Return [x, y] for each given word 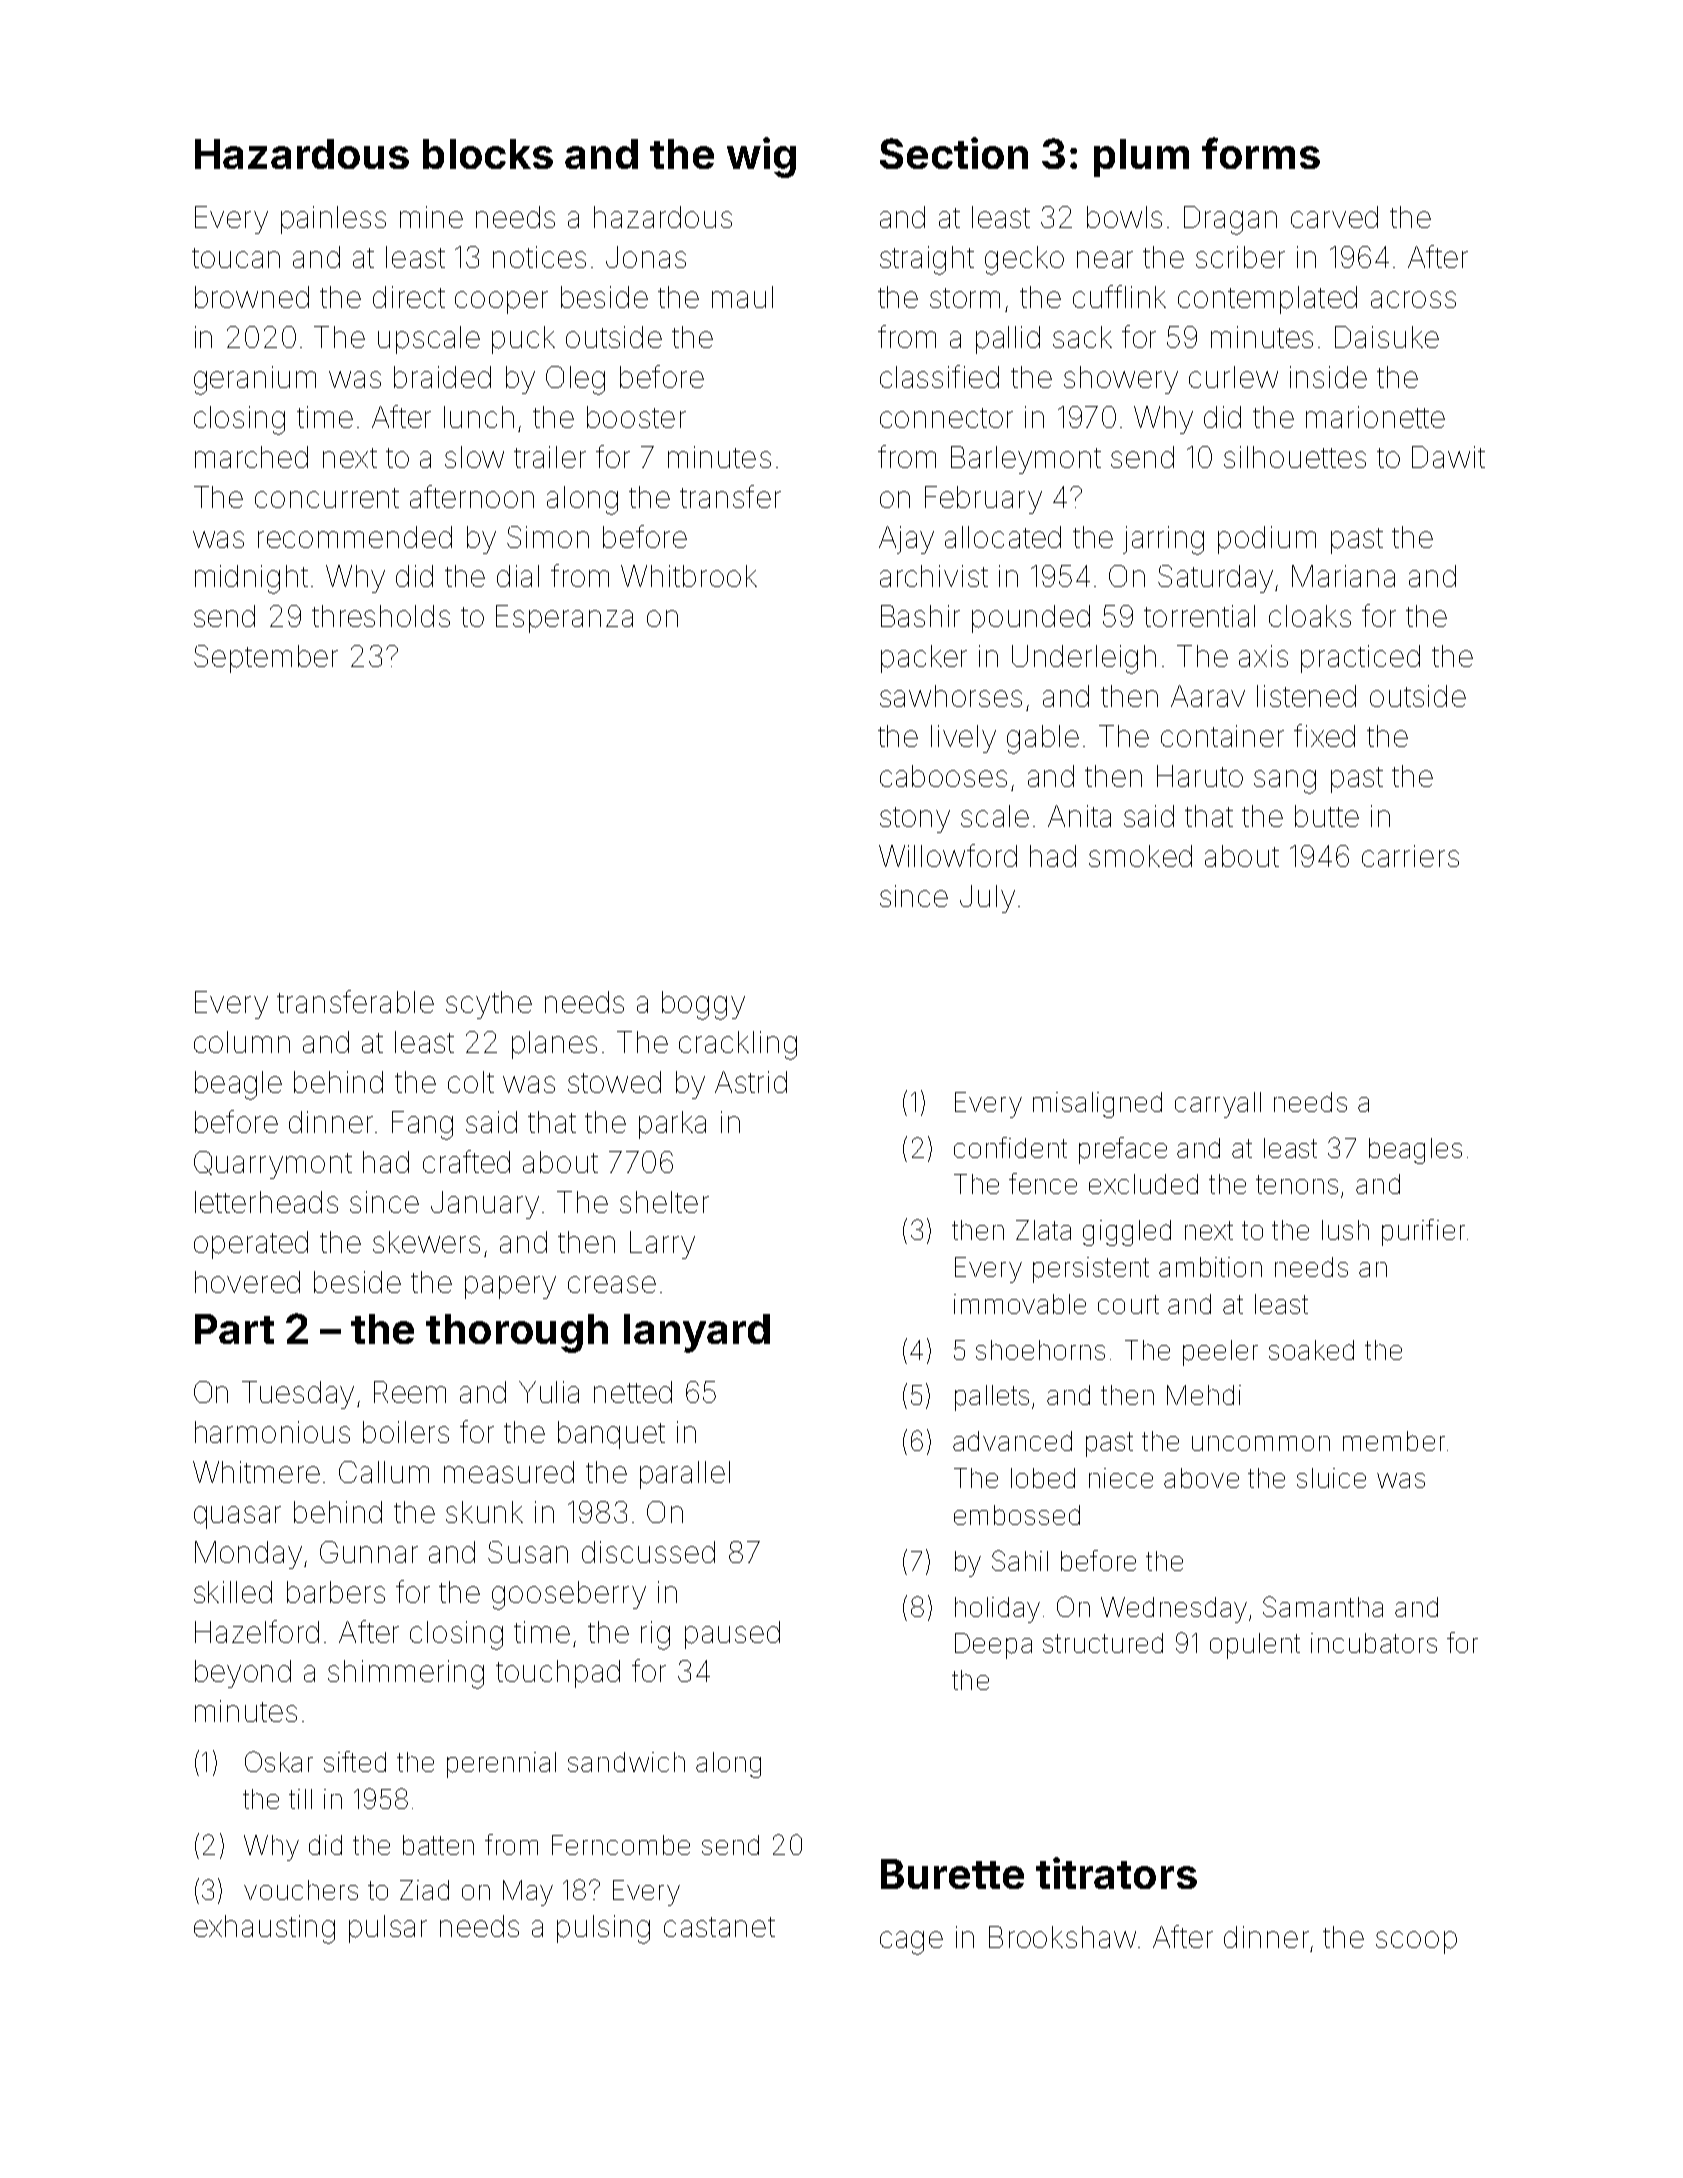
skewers [426, 1242]
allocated [1003, 537]
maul [742, 297]
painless [333, 220]
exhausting [264, 1929]
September [266, 659]
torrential [1199, 616]
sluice [1331, 1478]
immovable [1020, 1304]
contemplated [1267, 300]
